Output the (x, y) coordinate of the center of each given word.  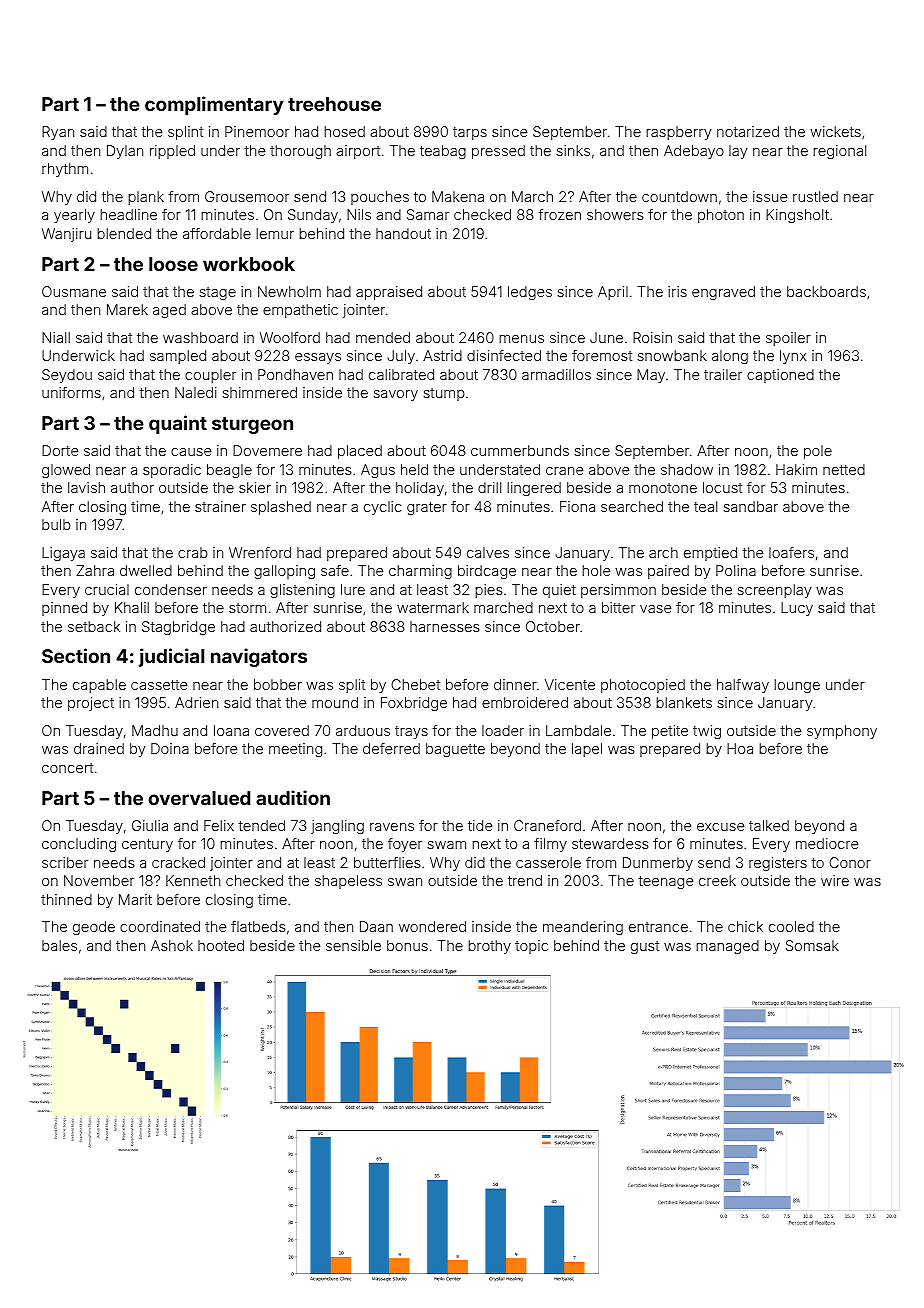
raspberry (678, 133)
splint (185, 133)
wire (835, 880)
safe (335, 570)
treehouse (334, 104)
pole (818, 452)
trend (525, 880)
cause (191, 452)
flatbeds (258, 926)
